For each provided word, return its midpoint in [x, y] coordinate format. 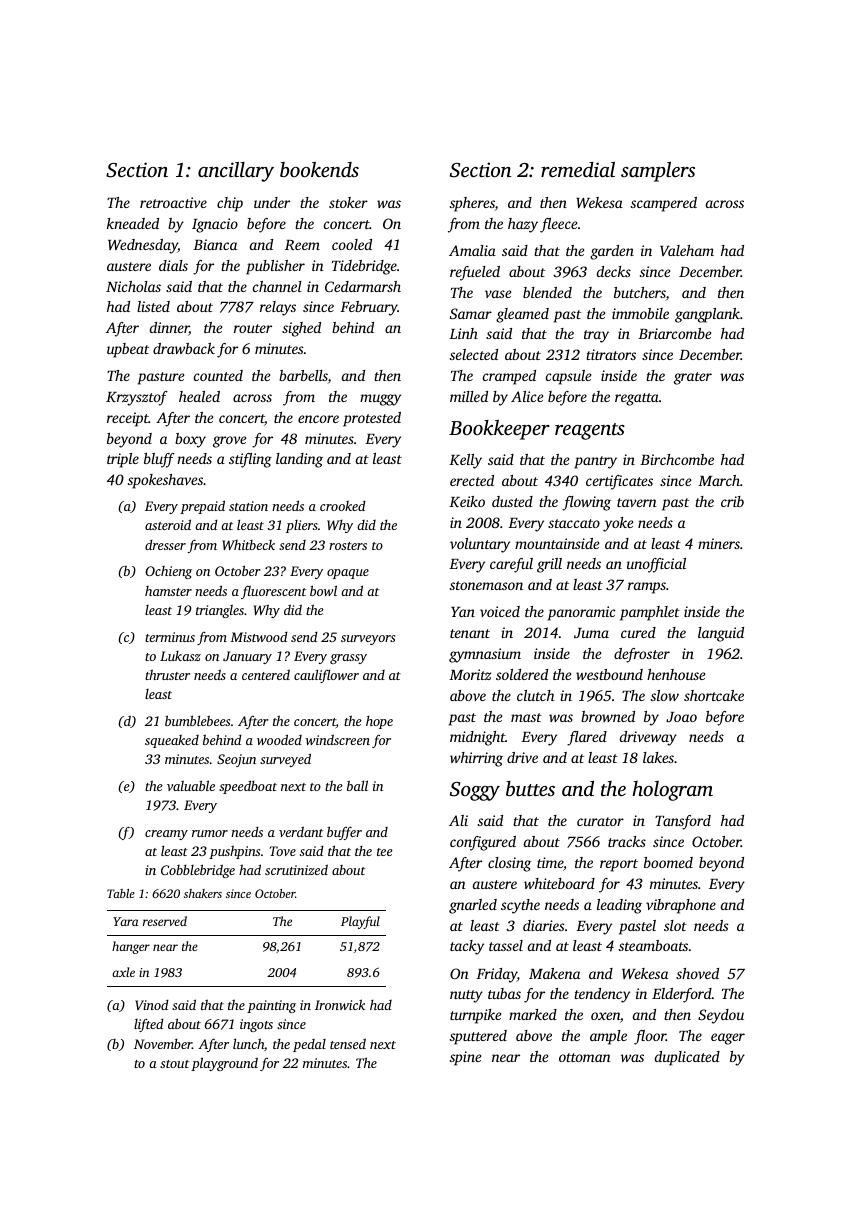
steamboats [653, 945]
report [619, 865]
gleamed [522, 315]
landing [299, 460]
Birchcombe [677, 459]
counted [218, 375]
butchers [640, 294]
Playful [360, 922]
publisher [275, 267]
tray [596, 336]
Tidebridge [364, 267]
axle [123, 972]
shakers [203, 893]
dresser [165, 545]
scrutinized [296, 869]
